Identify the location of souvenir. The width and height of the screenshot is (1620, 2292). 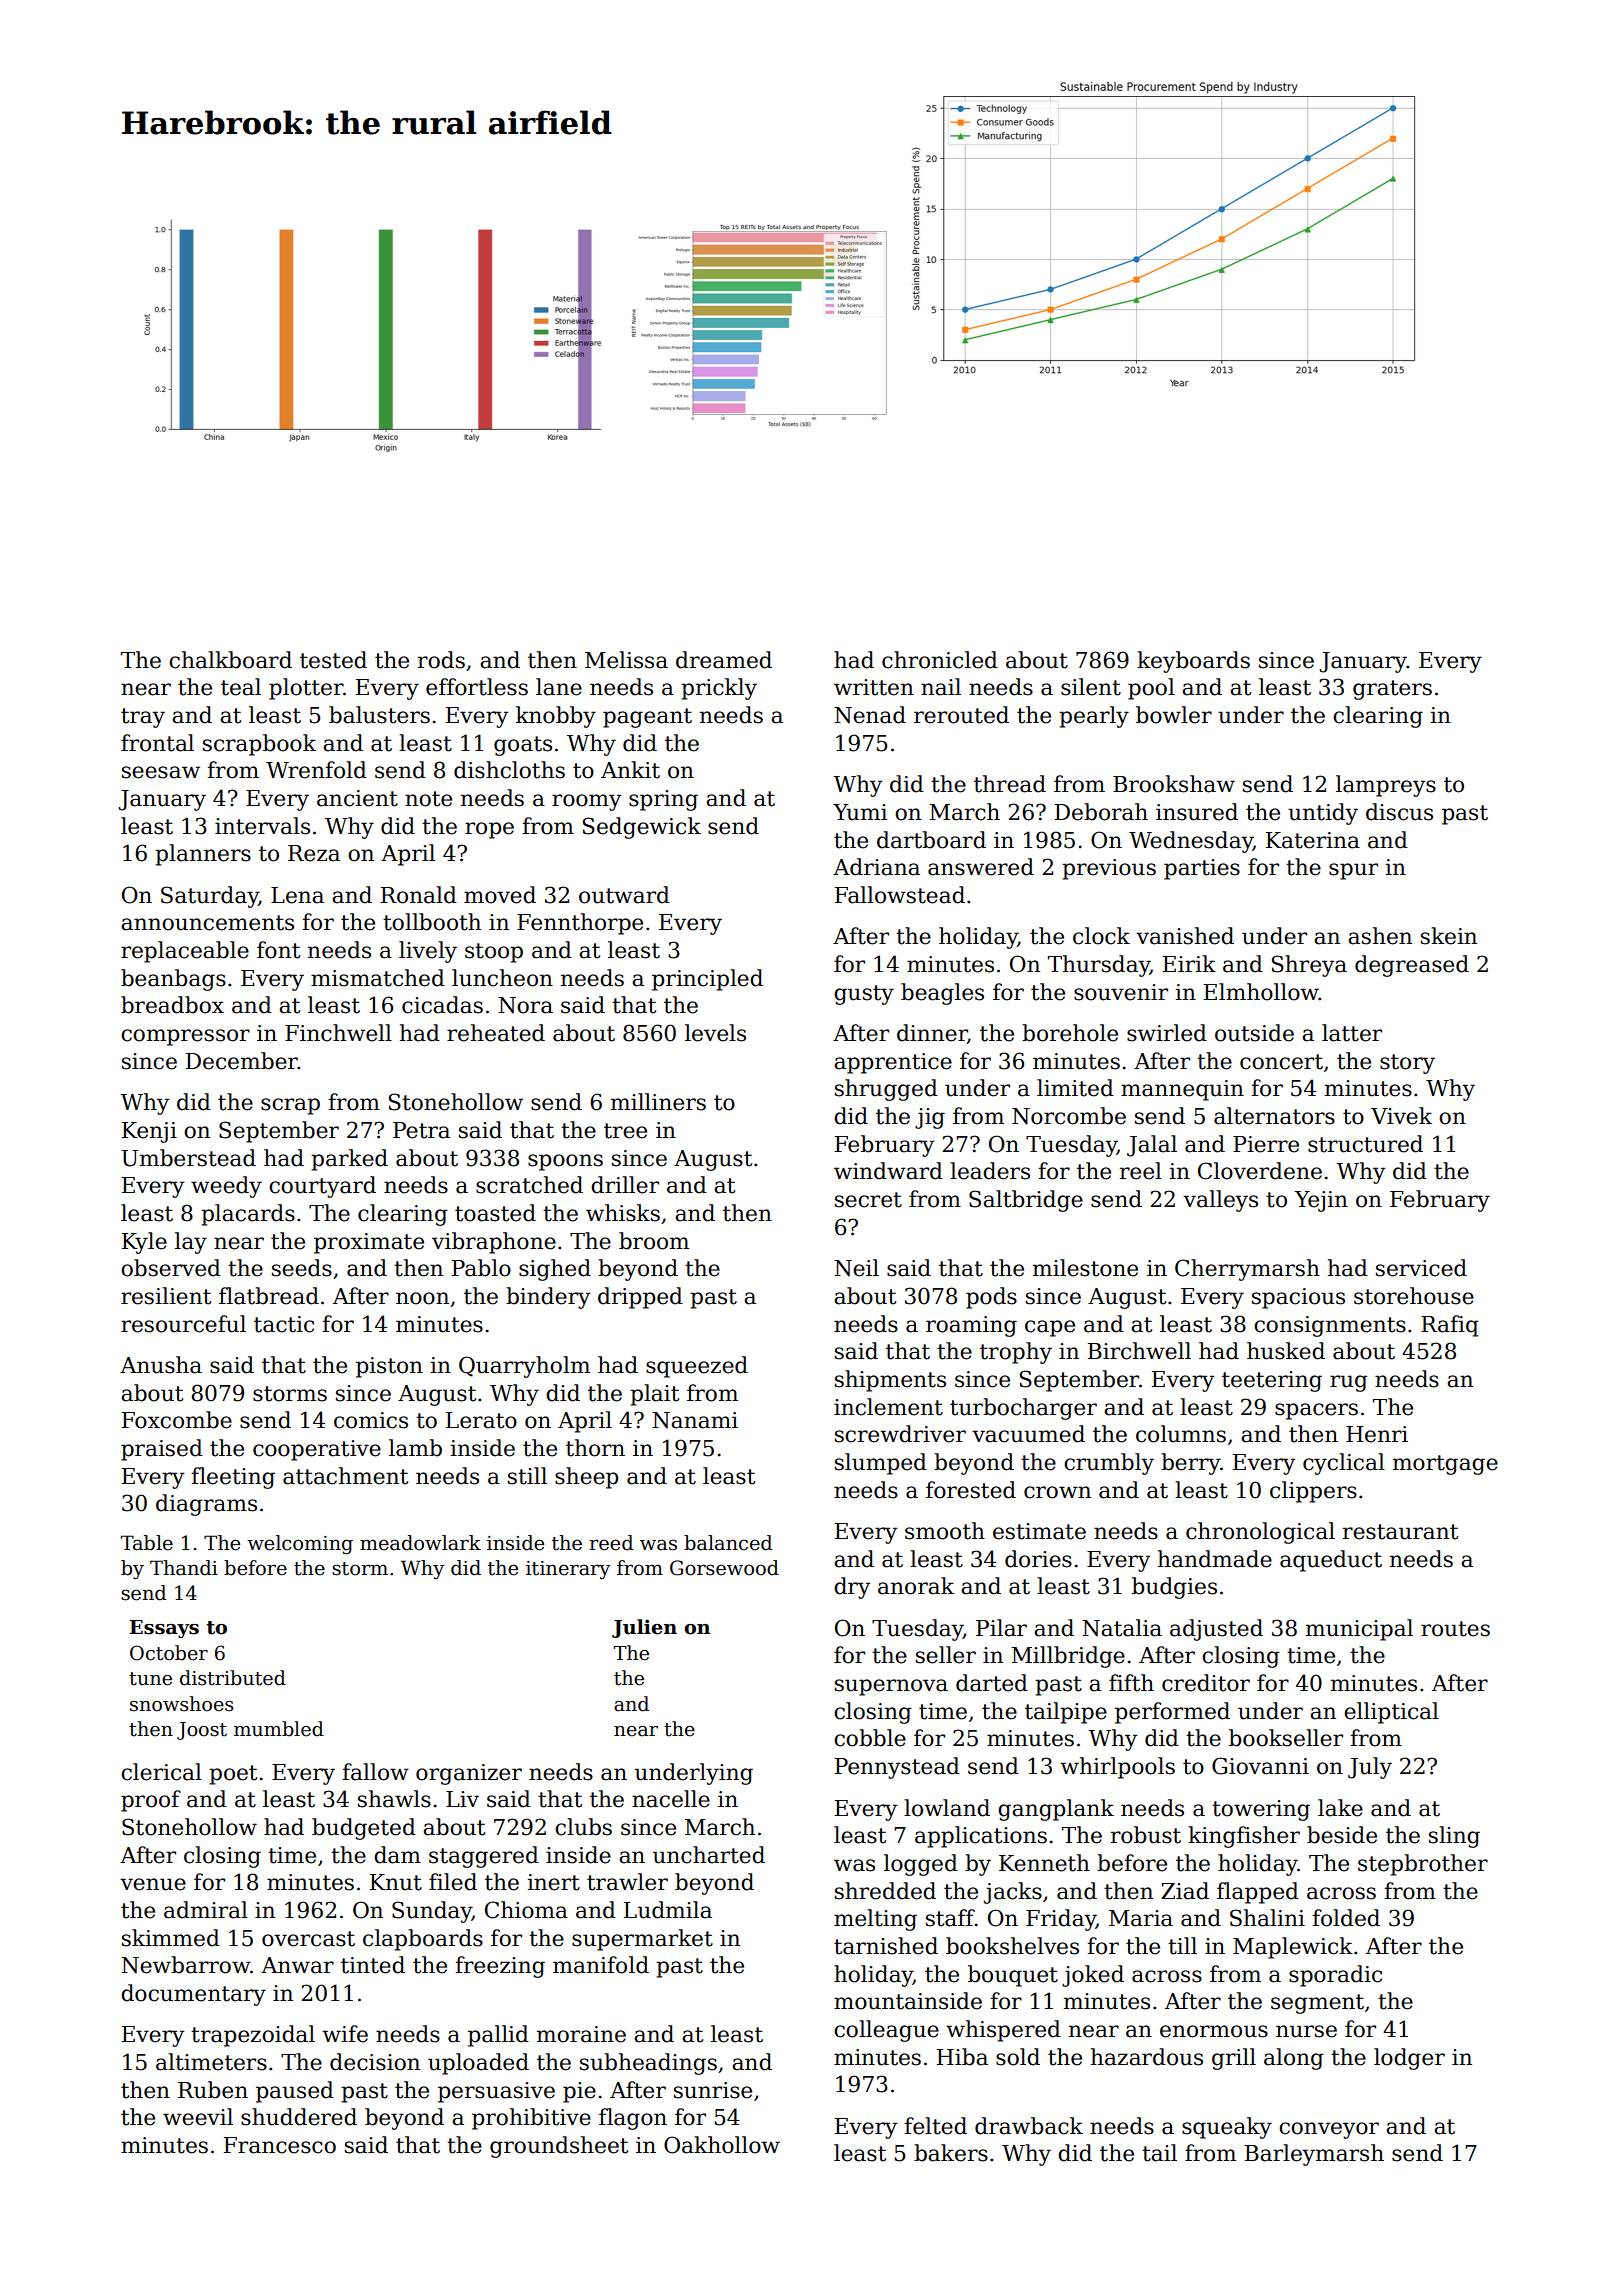
(1121, 992).
